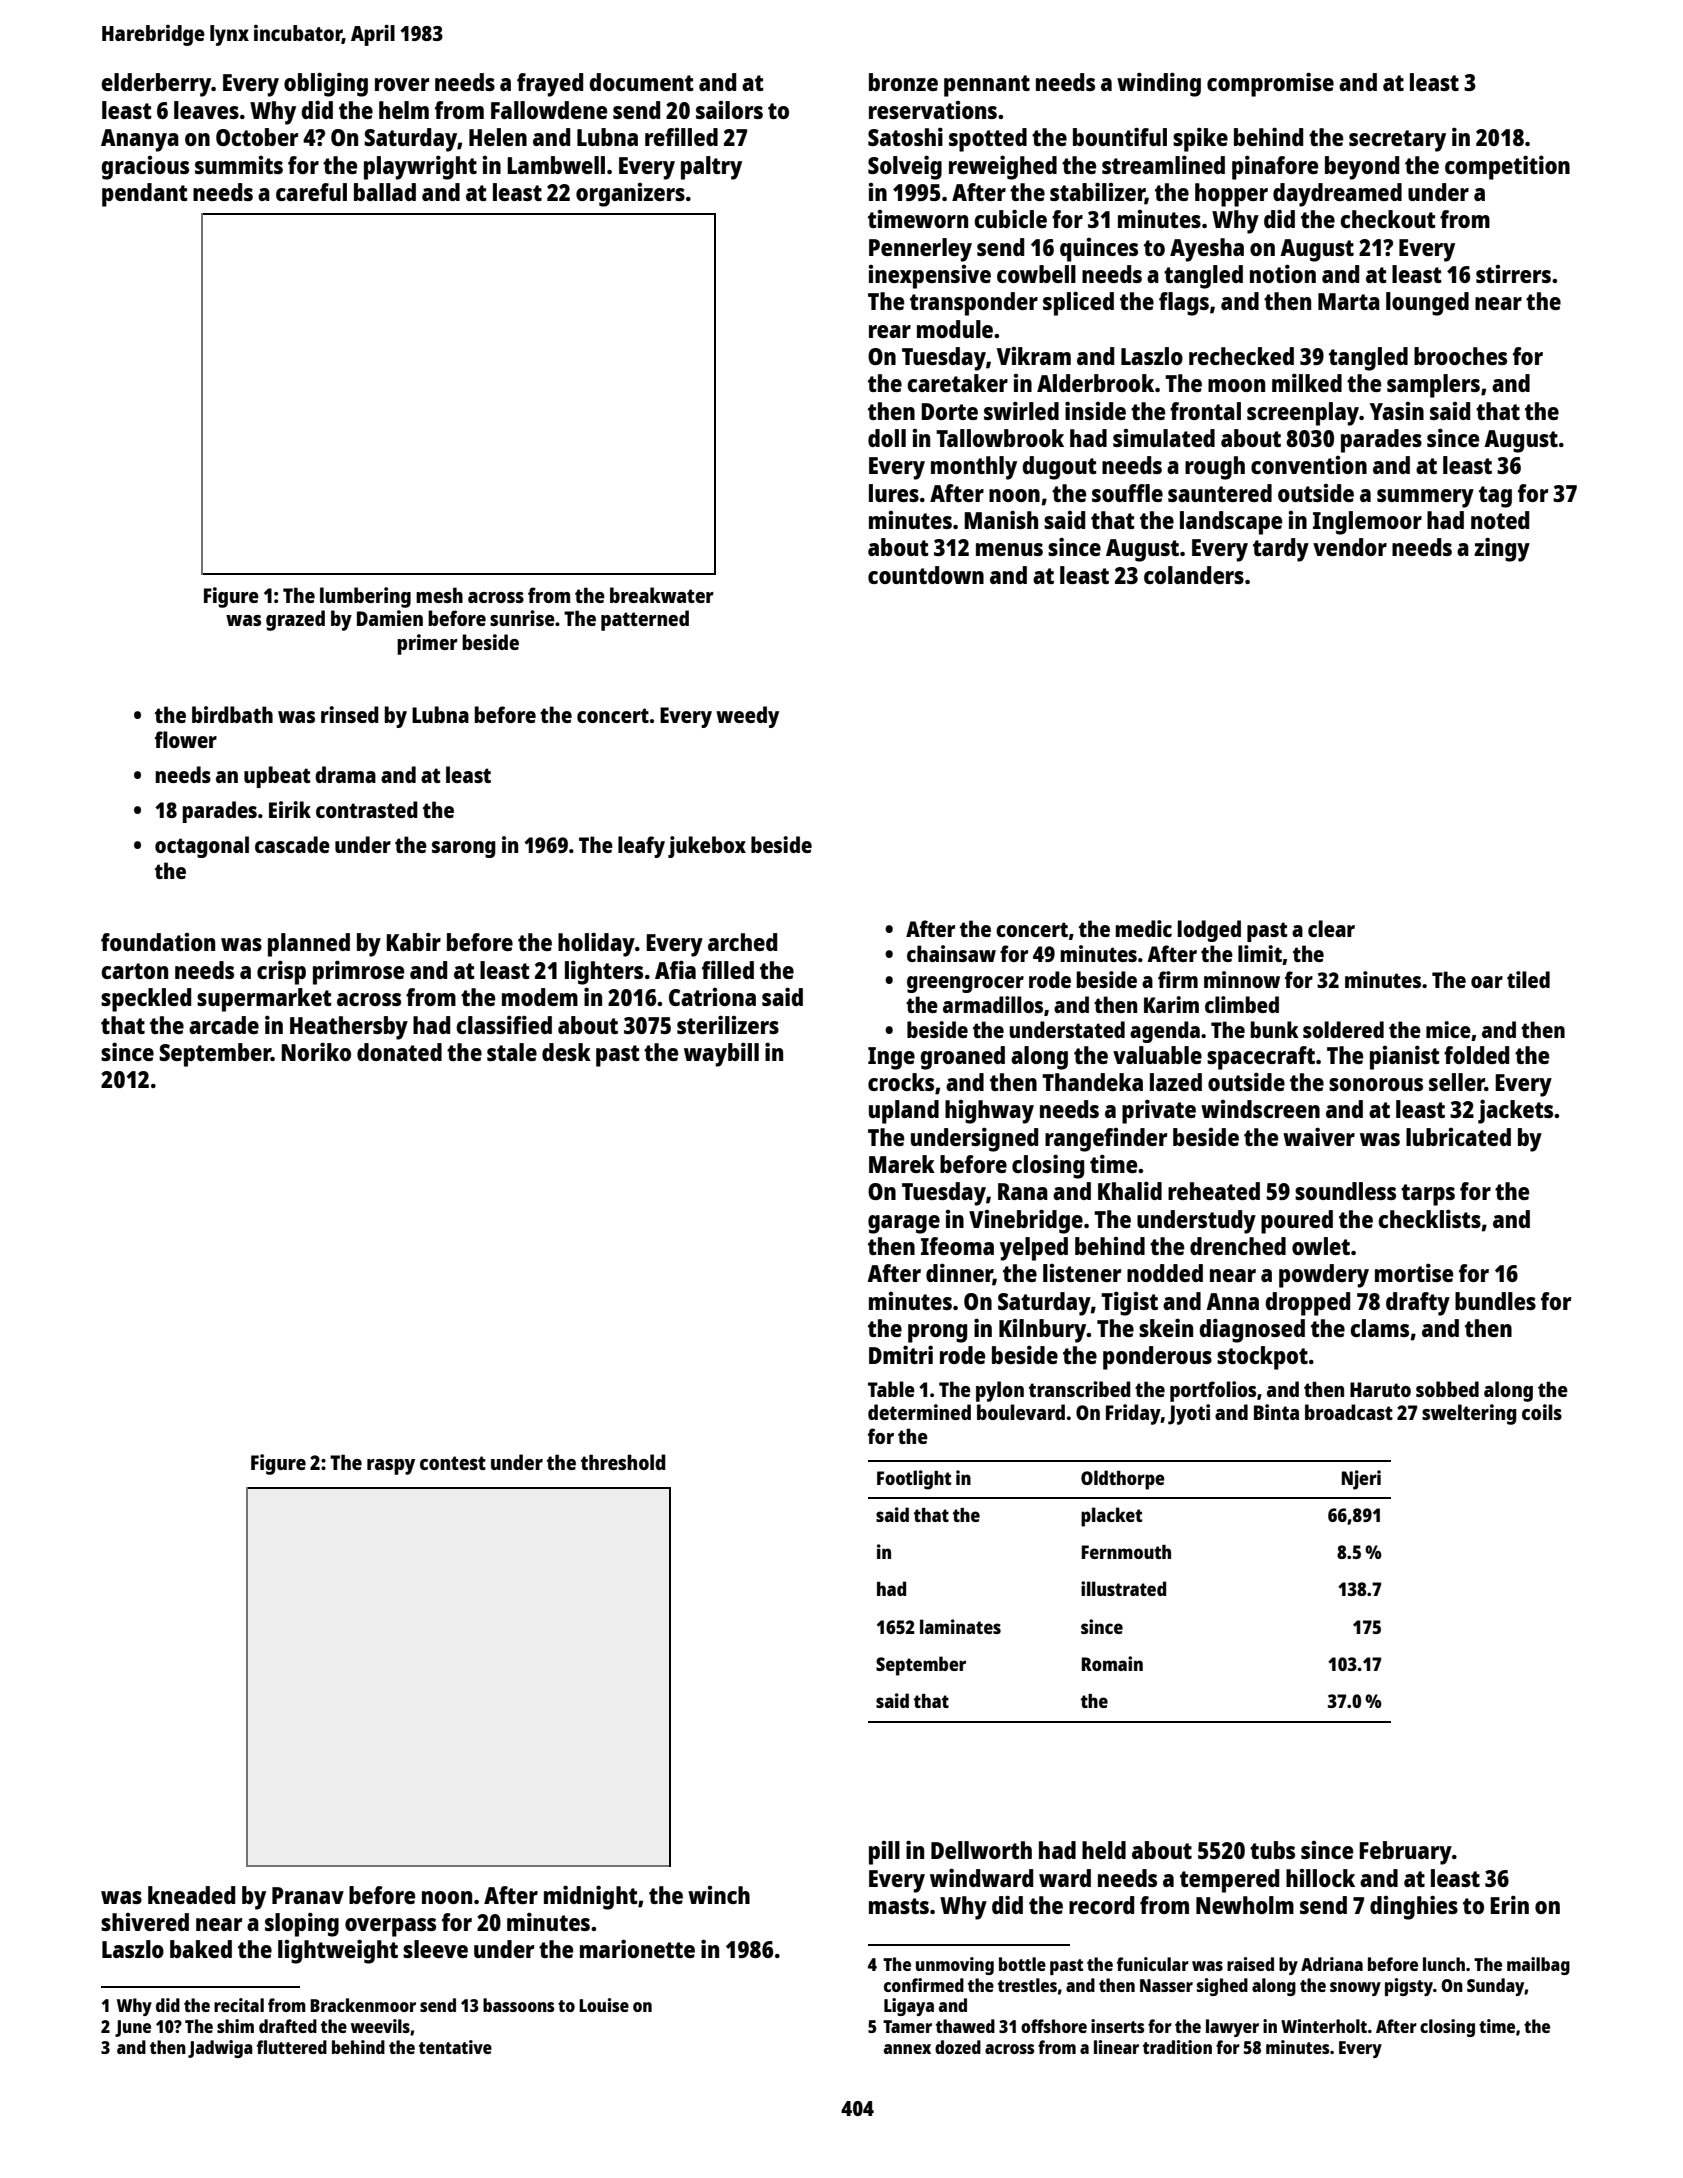 The image size is (1683, 2178). What do you see at coordinates (890, 331) in the screenshot?
I see `rear` at bounding box center [890, 331].
